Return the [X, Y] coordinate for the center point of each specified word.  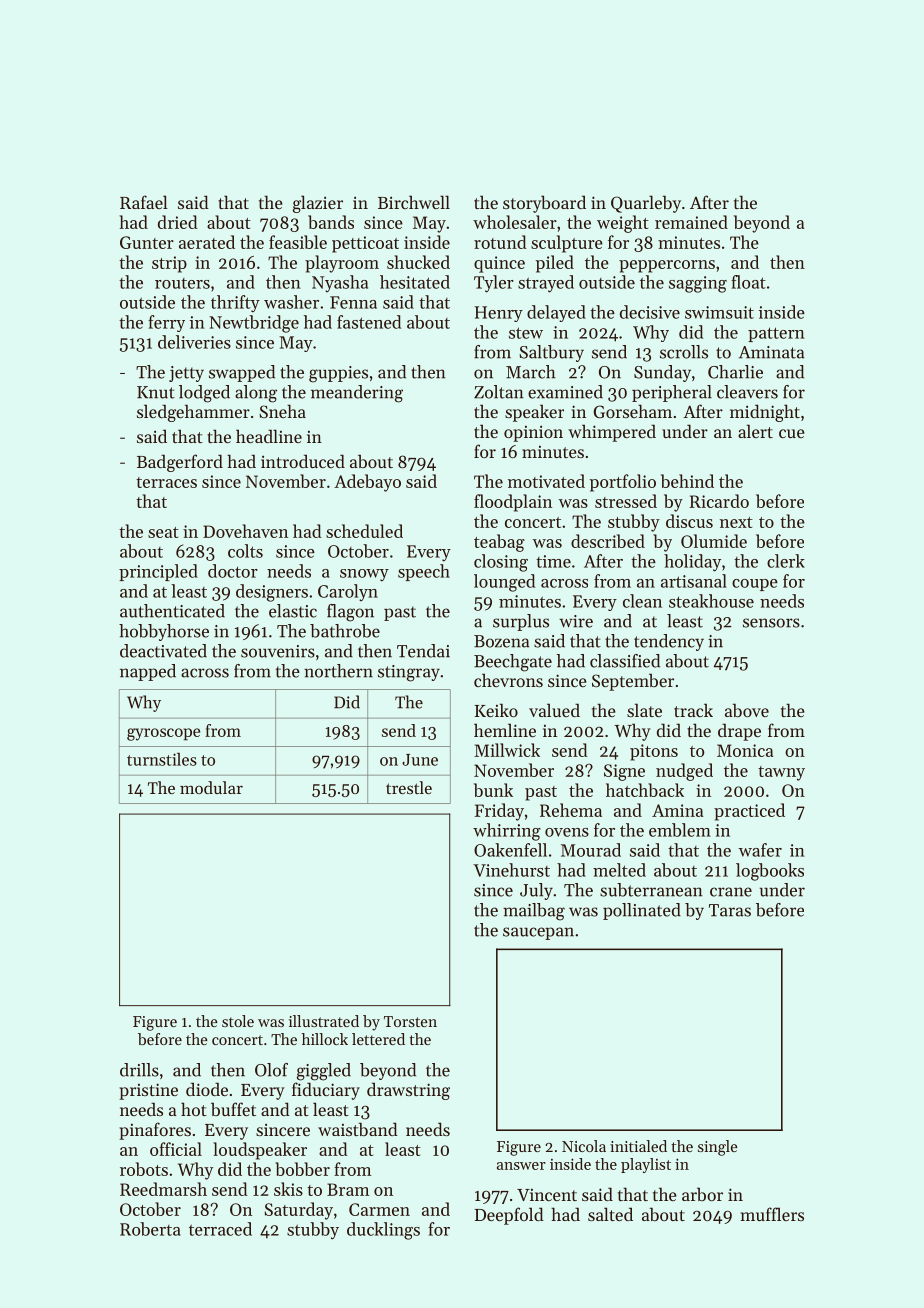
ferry [166, 323]
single [718, 1148]
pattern [776, 334]
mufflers [772, 1214]
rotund [500, 242]
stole [238, 1021]
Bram [348, 1189]
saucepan [538, 933]
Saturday [298, 1211]
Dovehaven [245, 531]
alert [755, 431]
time [553, 561]
